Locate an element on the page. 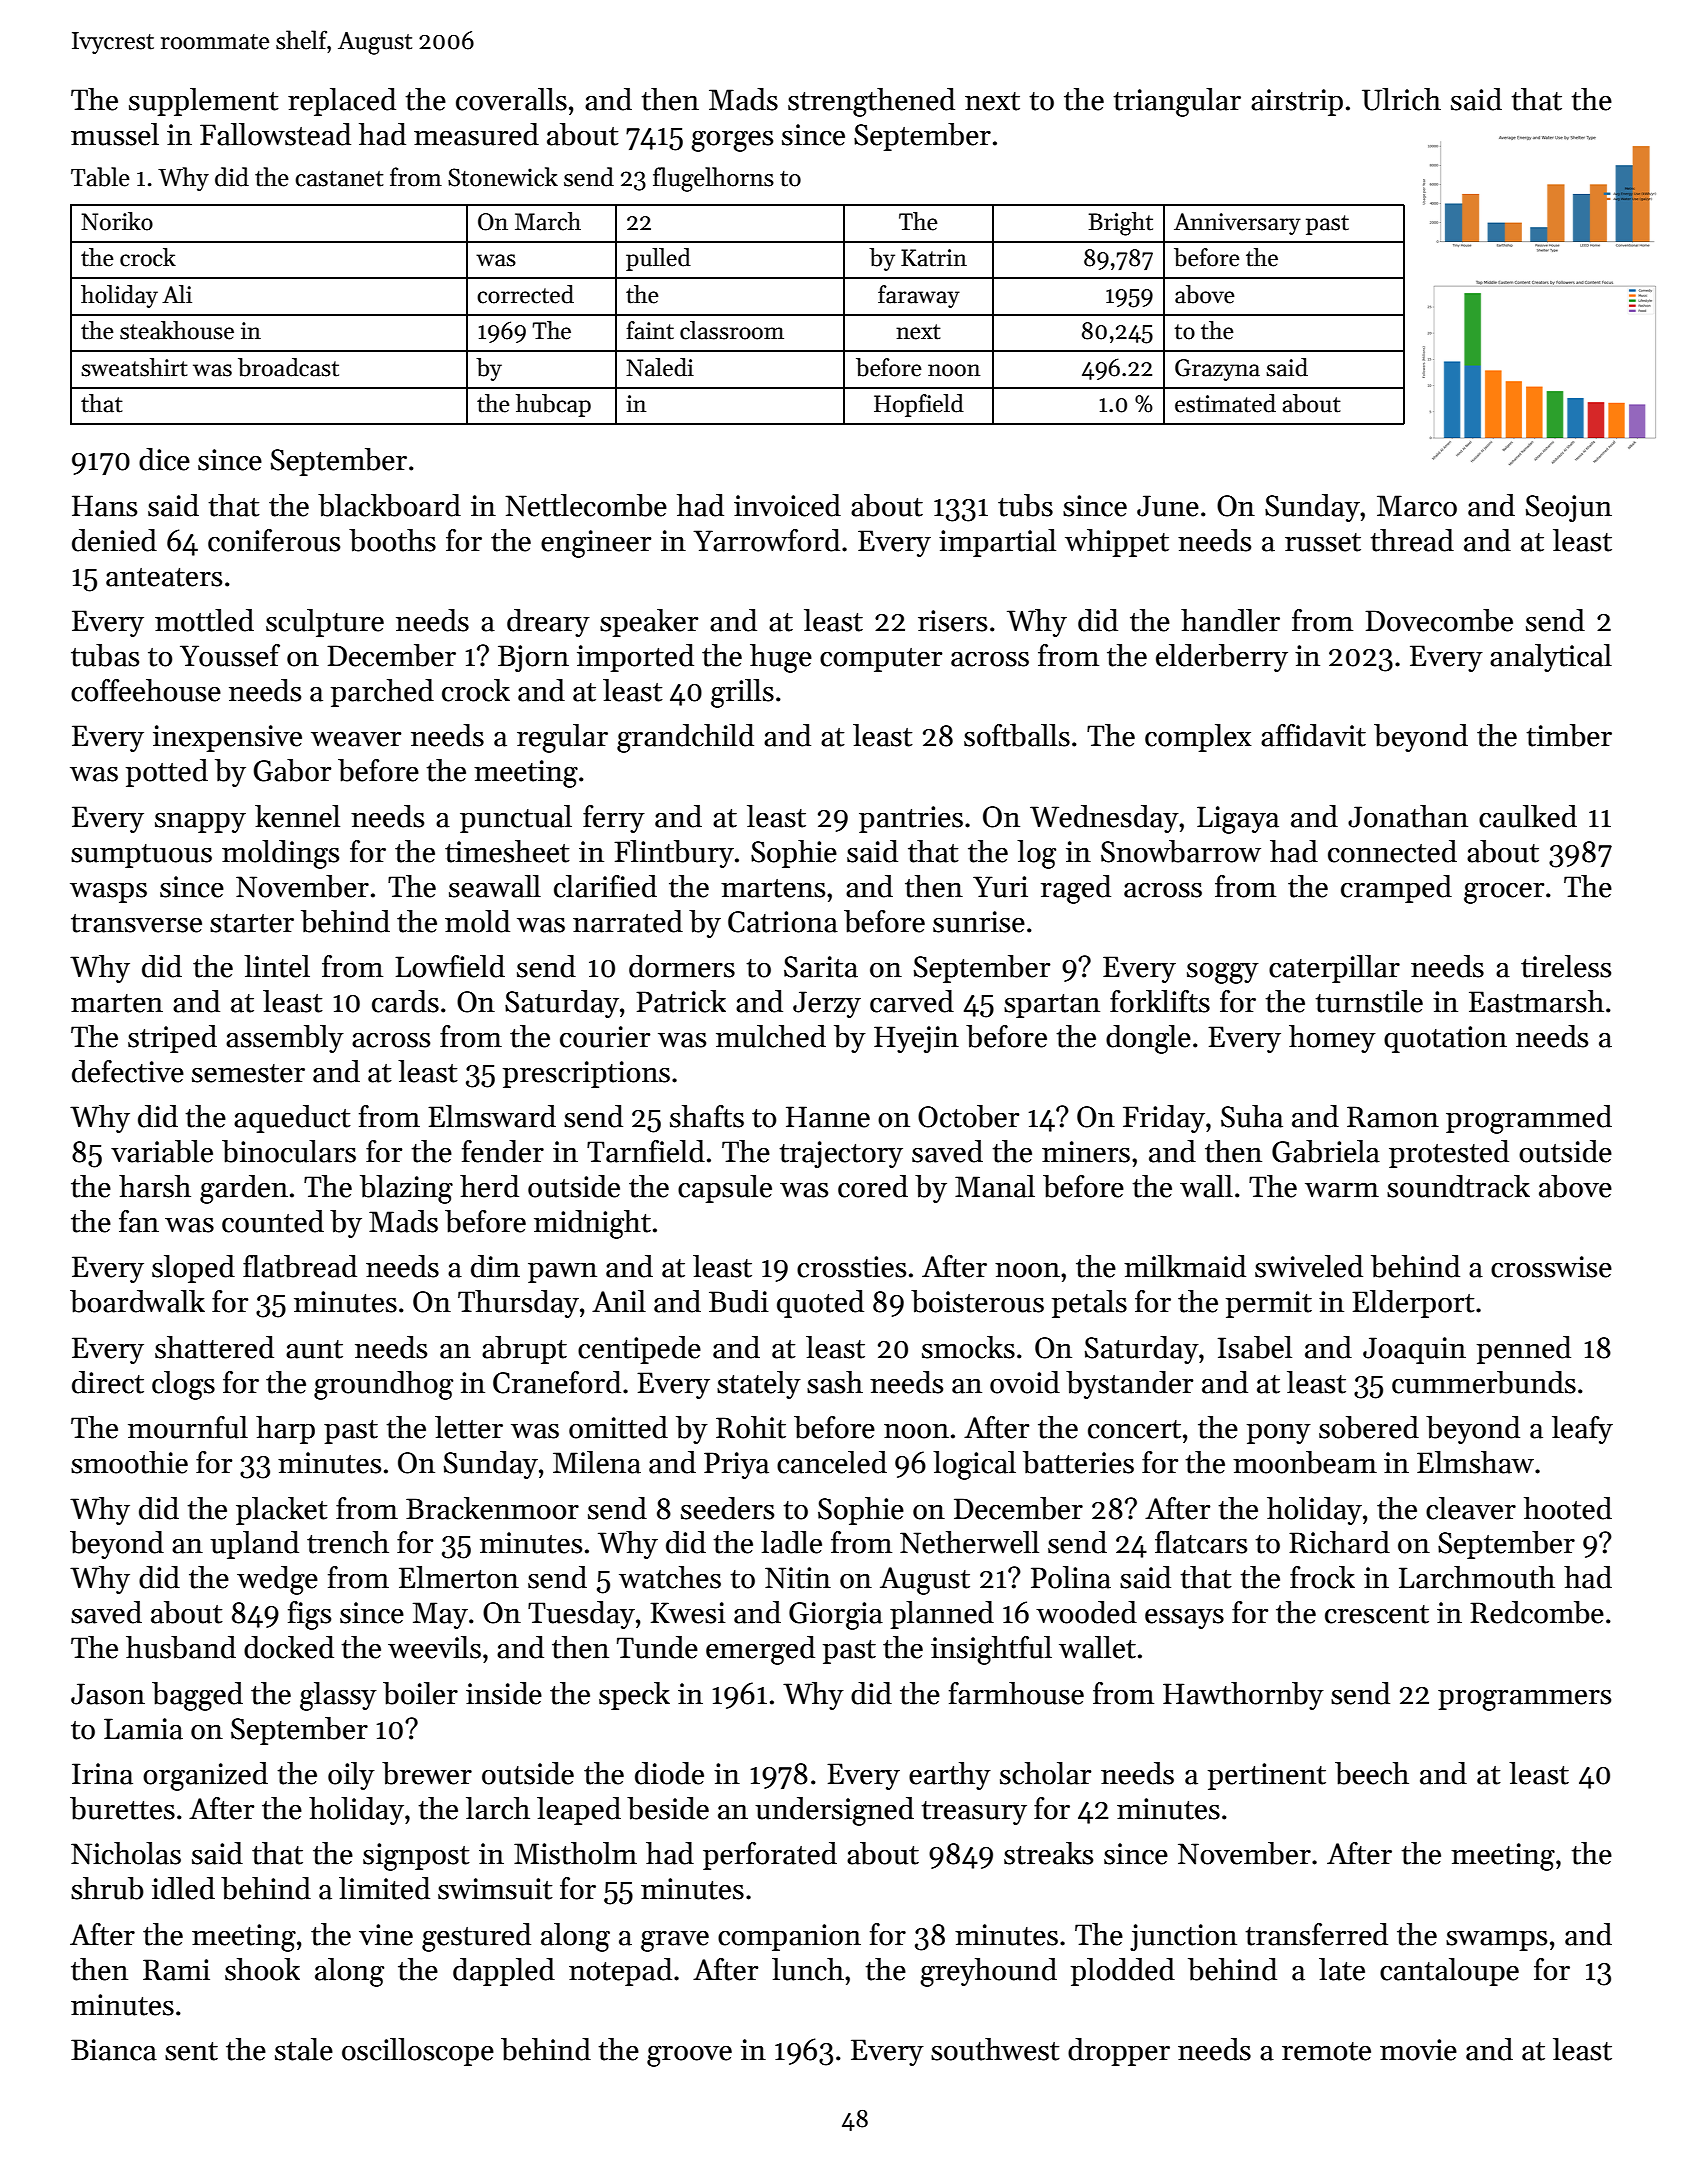 This page has height=2178, width=1683. Seojun is located at coordinates (1569, 508).
